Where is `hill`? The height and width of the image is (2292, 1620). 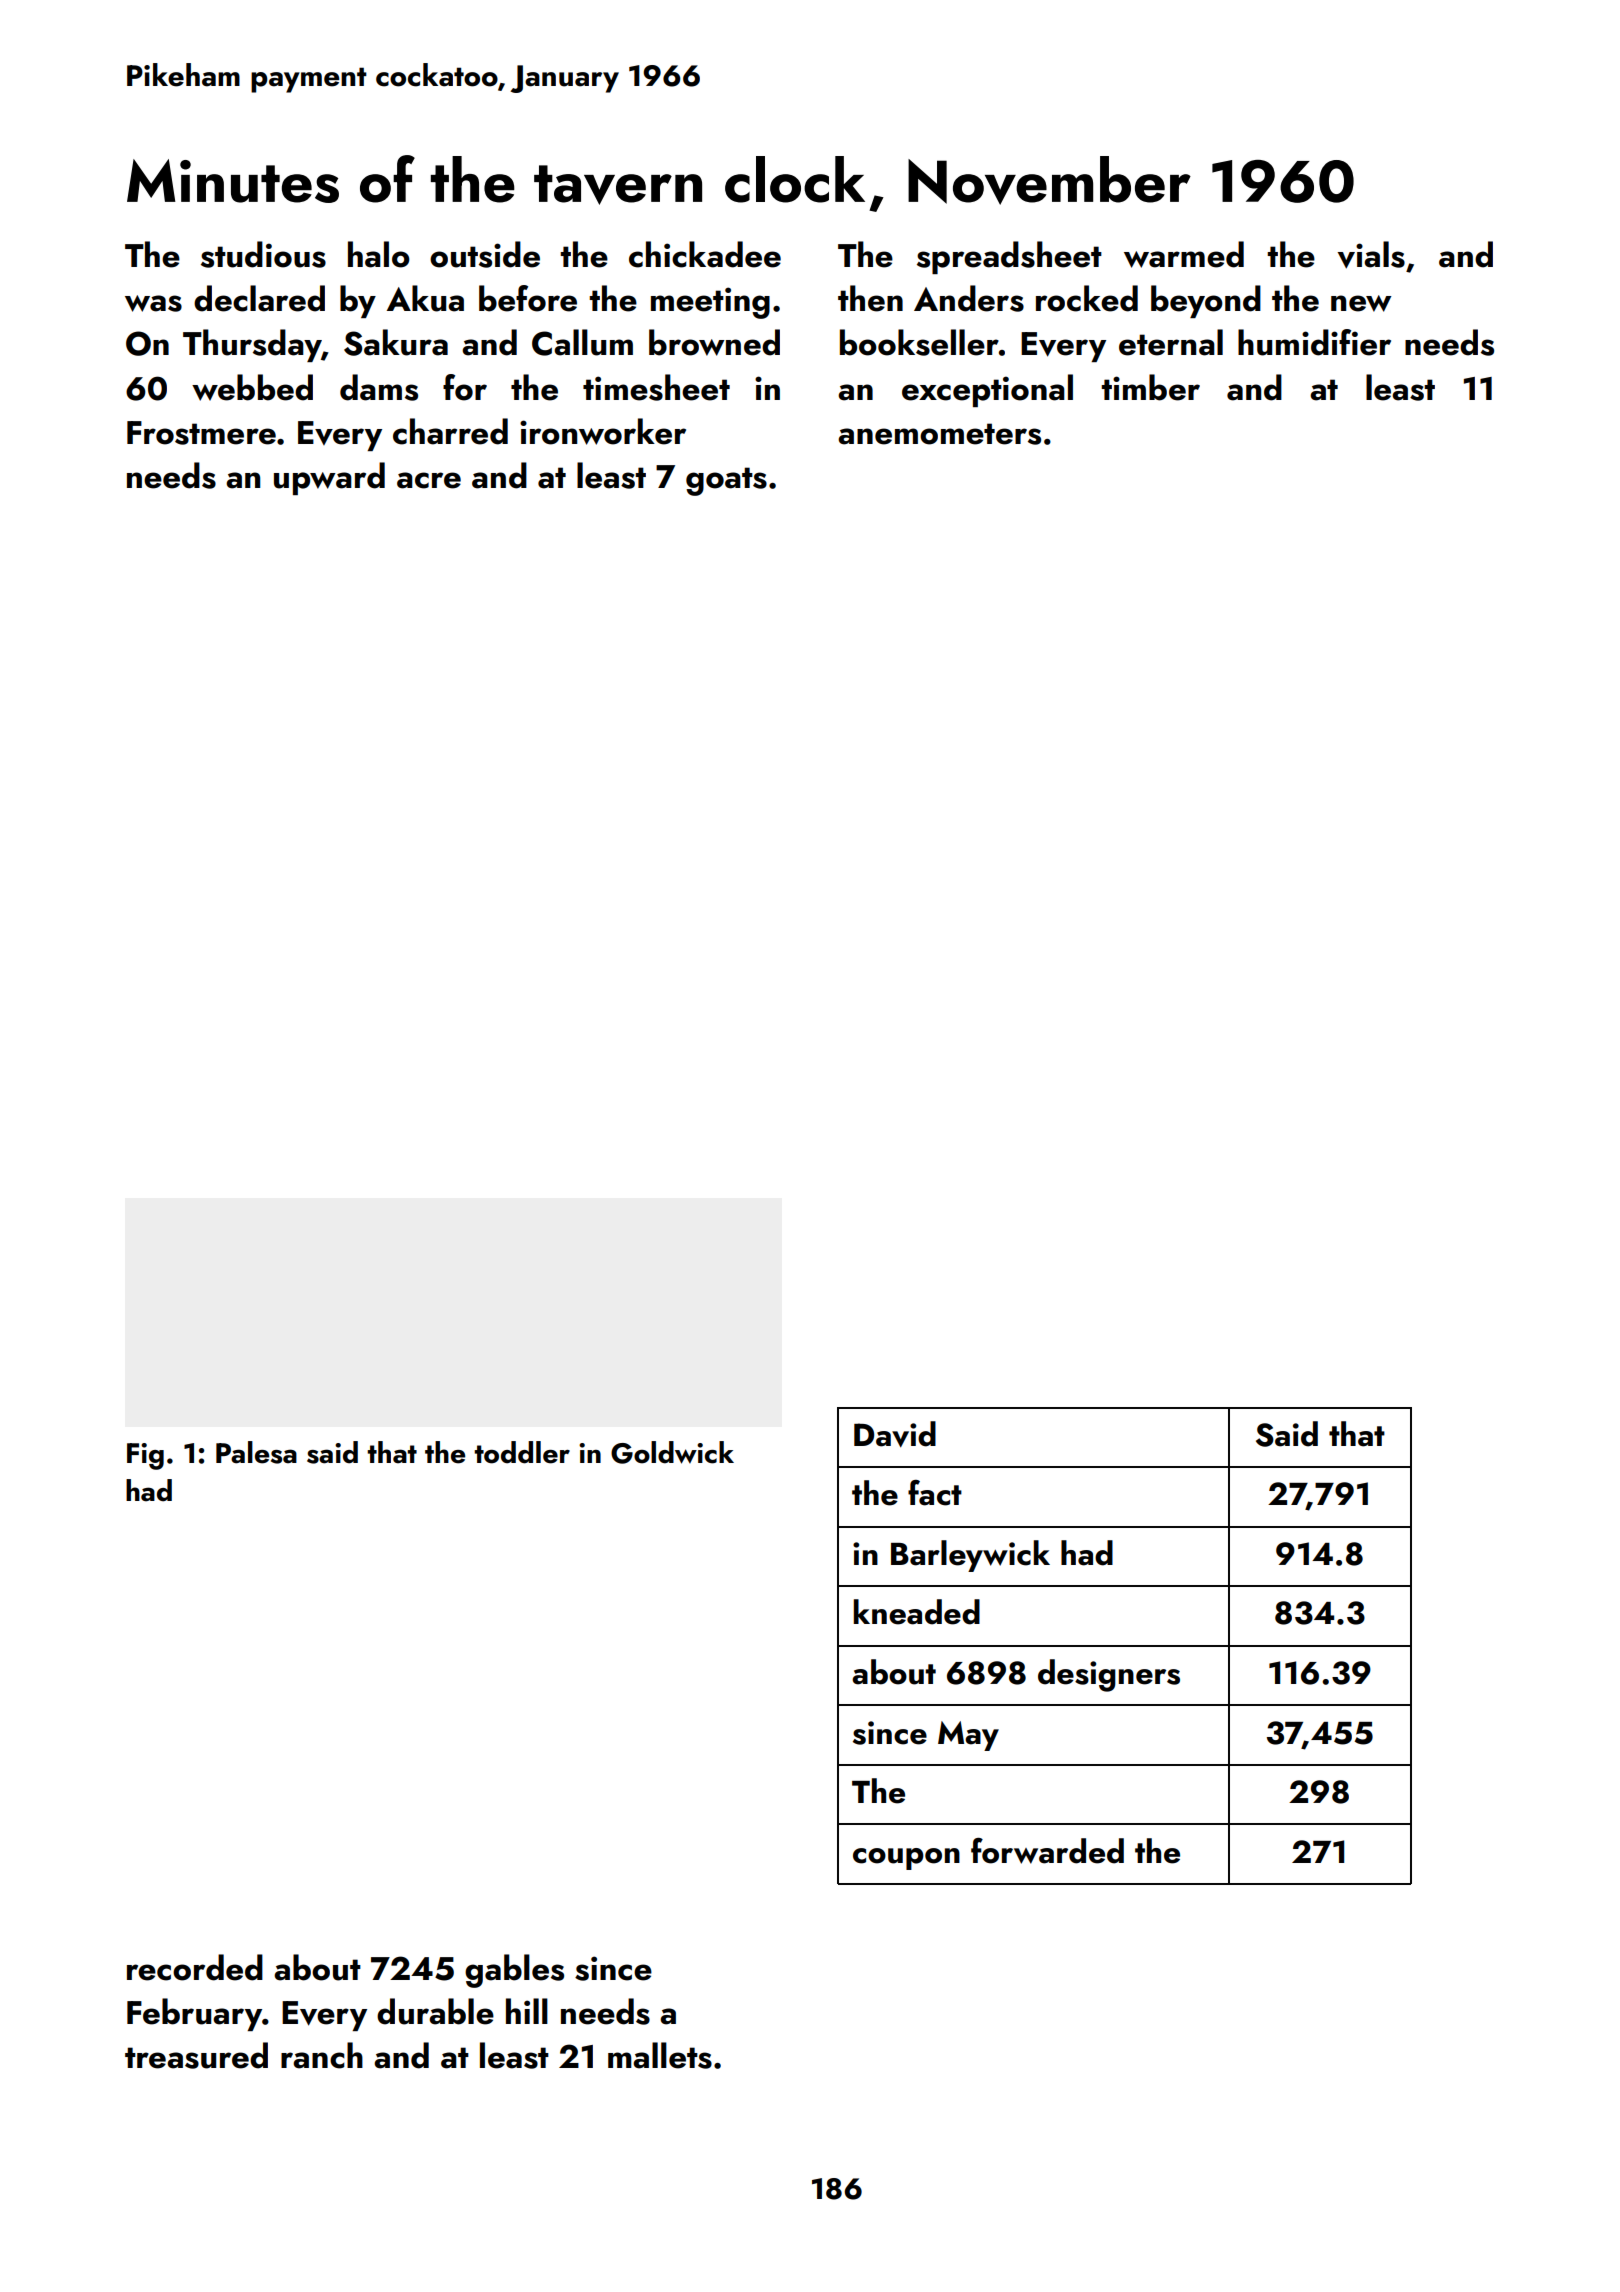 hill is located at coordinates (527, 2011).
